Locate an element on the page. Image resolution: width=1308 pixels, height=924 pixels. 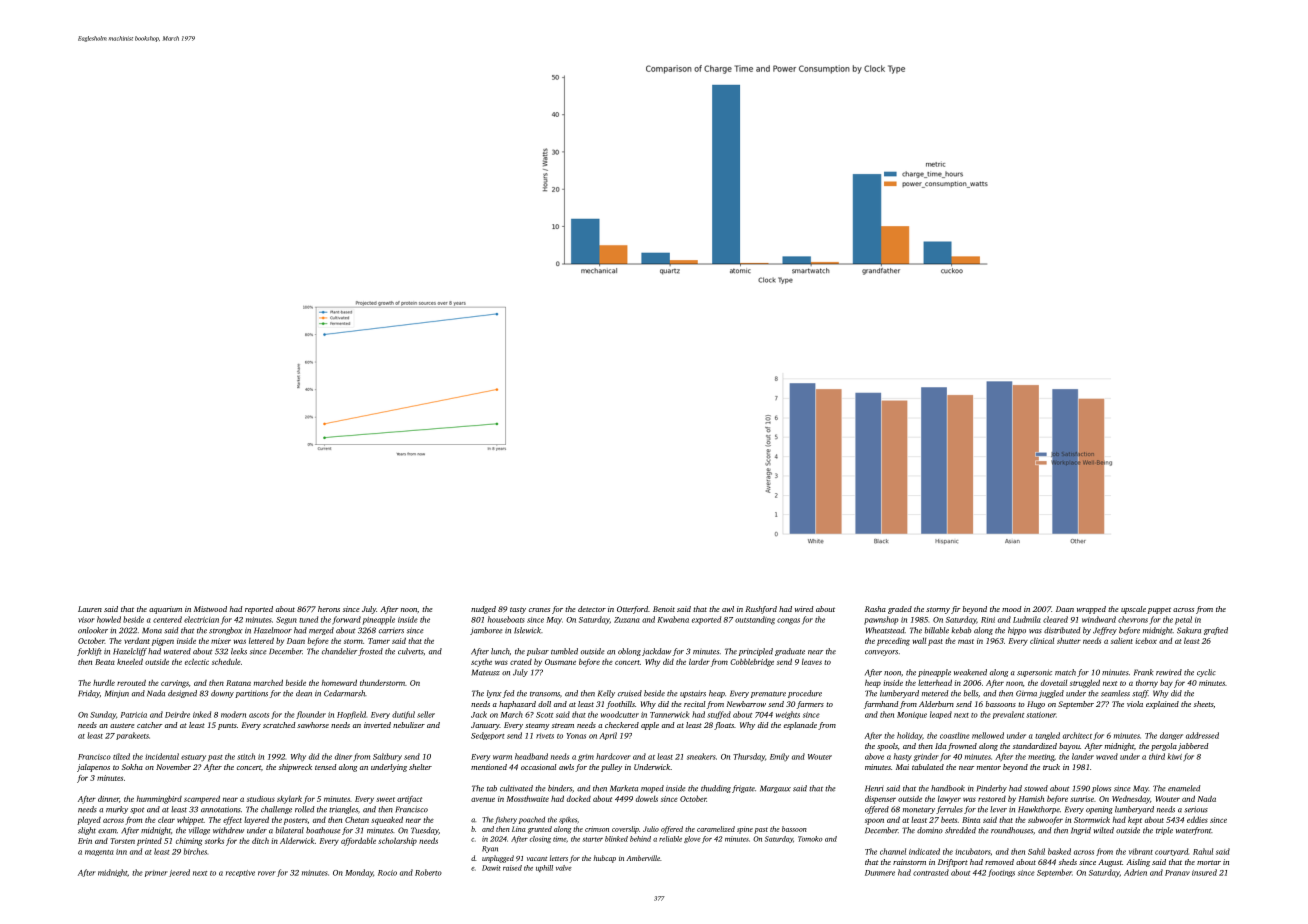
larder is located at coordinates (699, 662).
